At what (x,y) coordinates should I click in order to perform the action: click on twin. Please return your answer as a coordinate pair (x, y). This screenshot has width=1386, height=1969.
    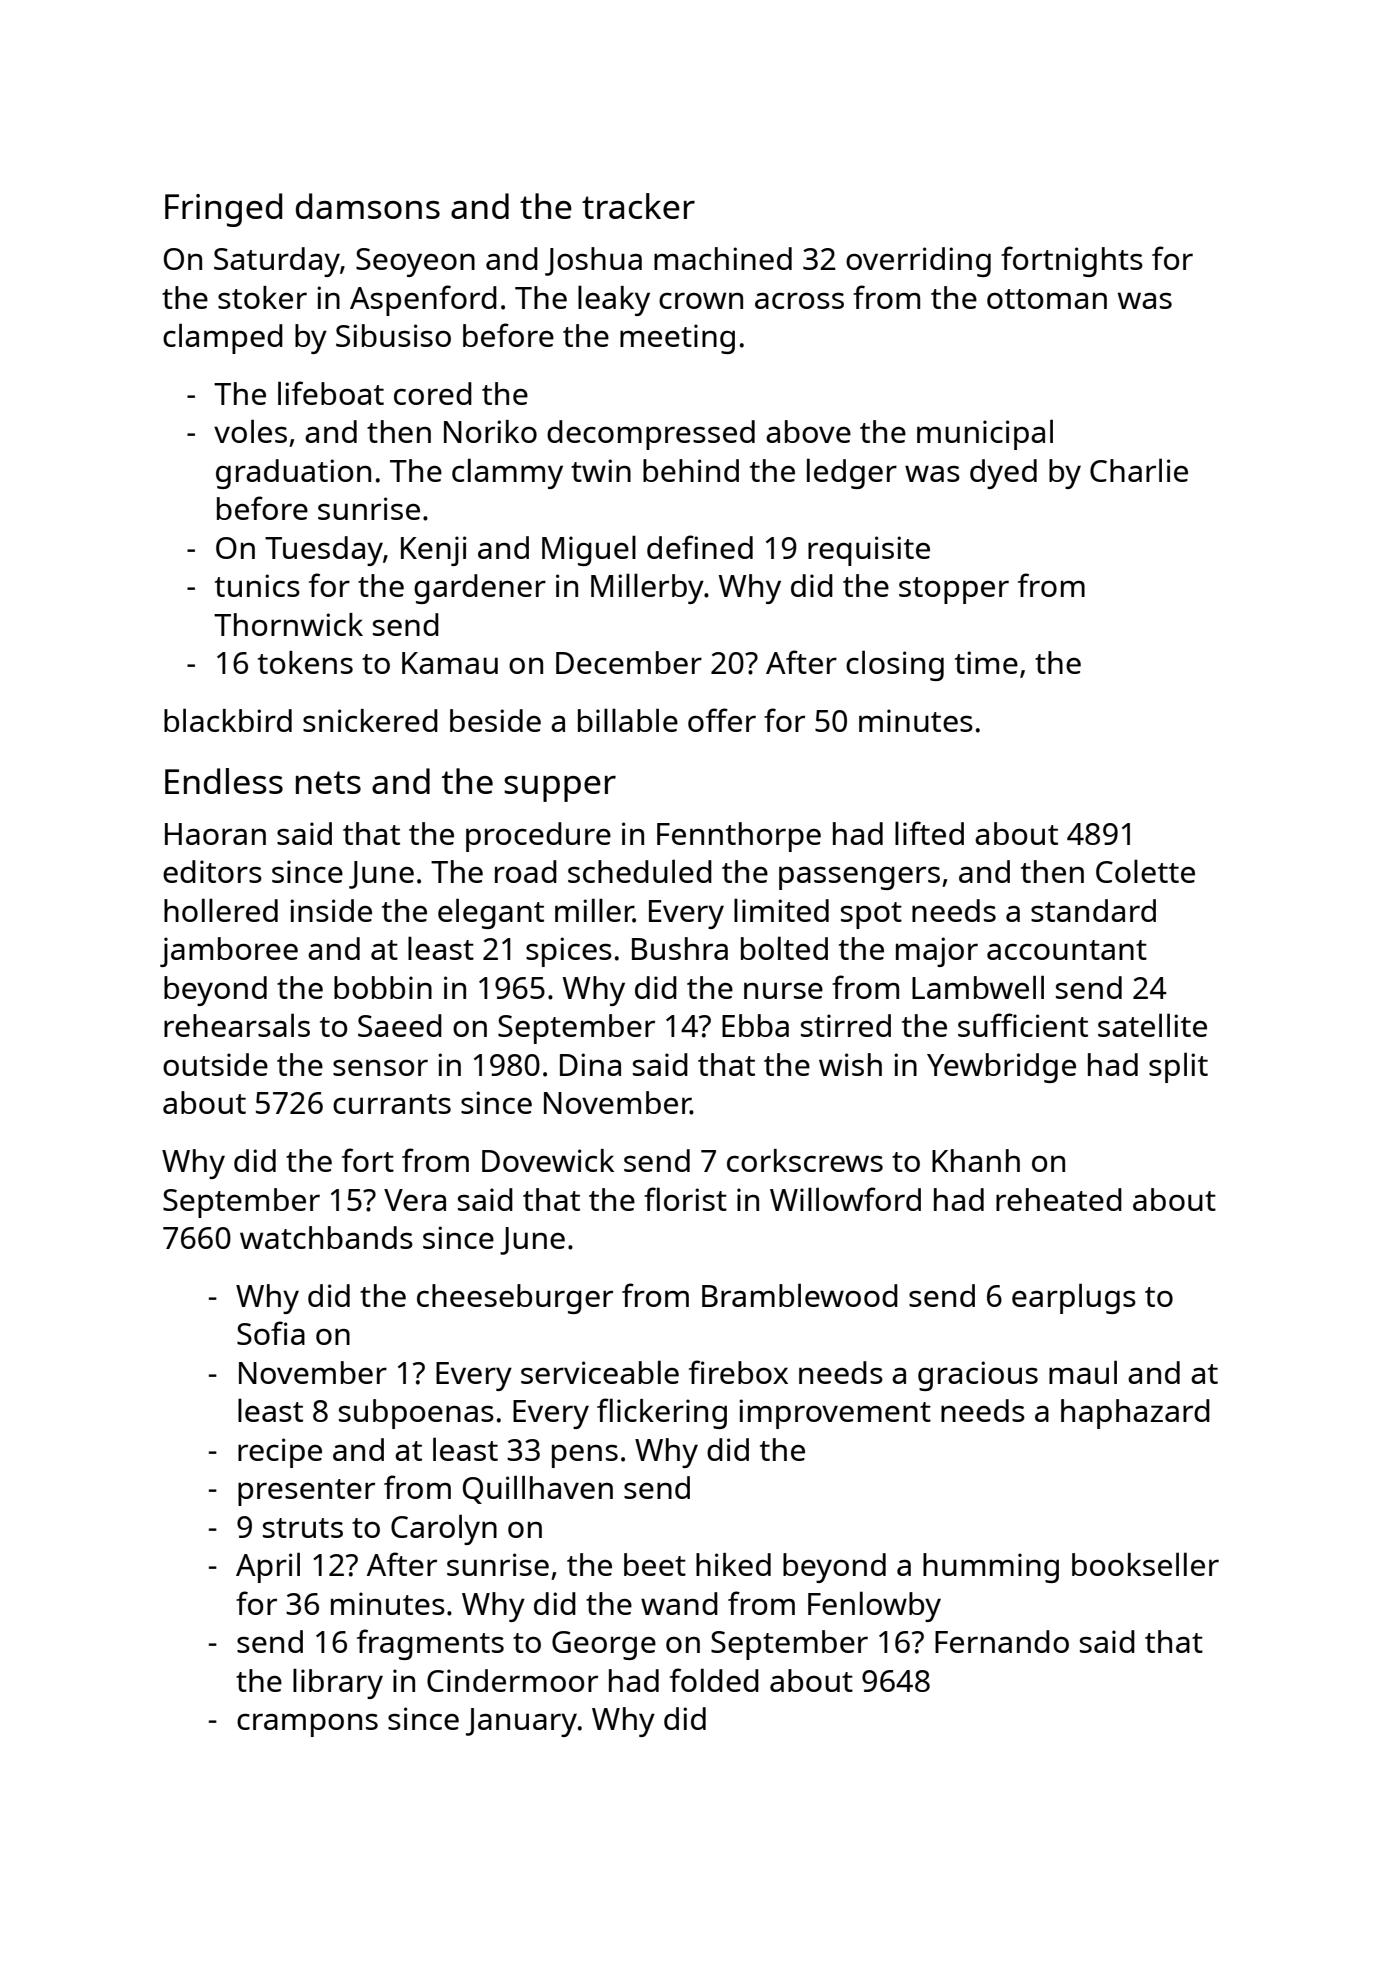
    Looking at the image, I should click on (601, 470).
